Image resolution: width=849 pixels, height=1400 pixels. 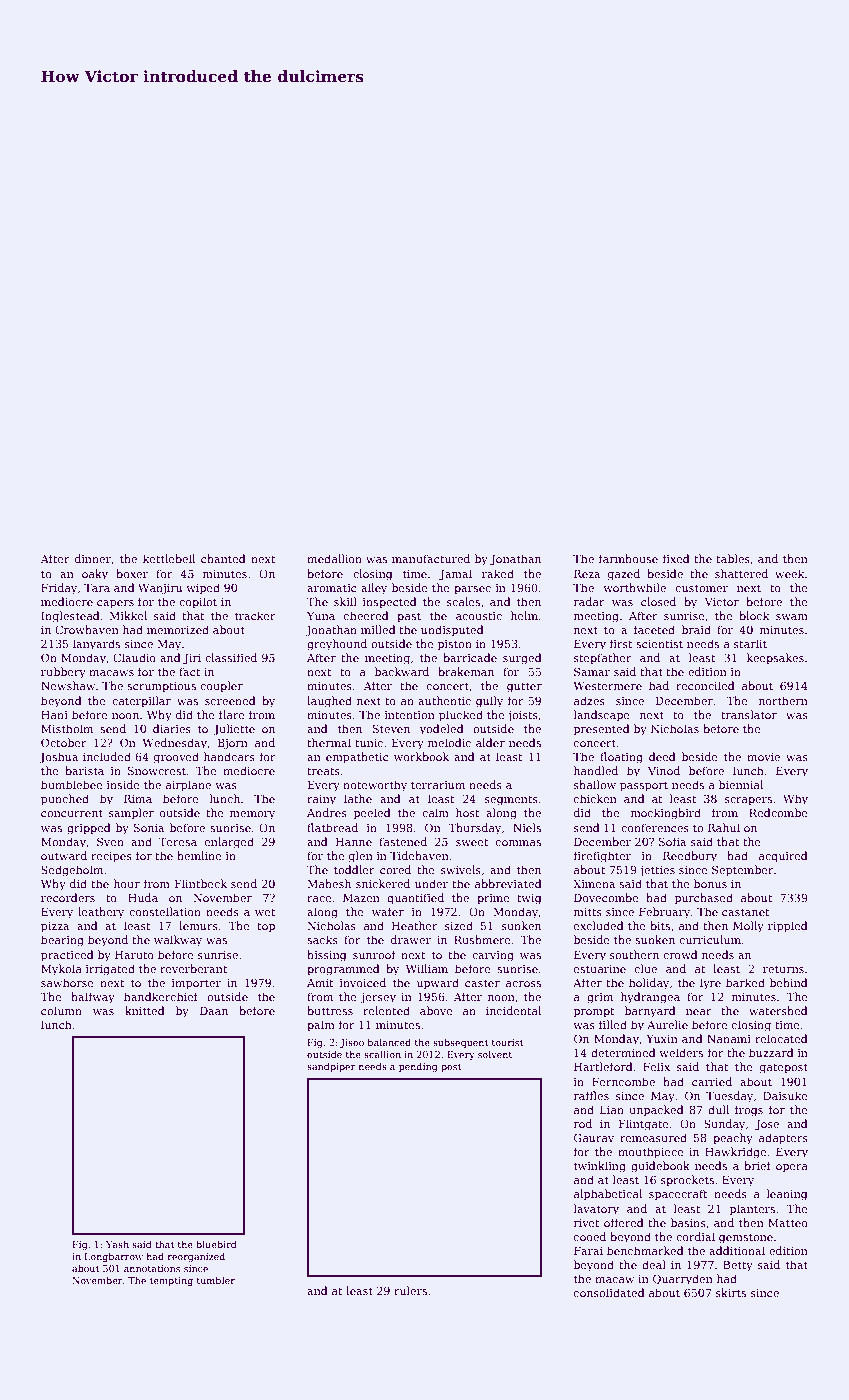 I want to click on benchmarked, so click(x=645, y=1250).
